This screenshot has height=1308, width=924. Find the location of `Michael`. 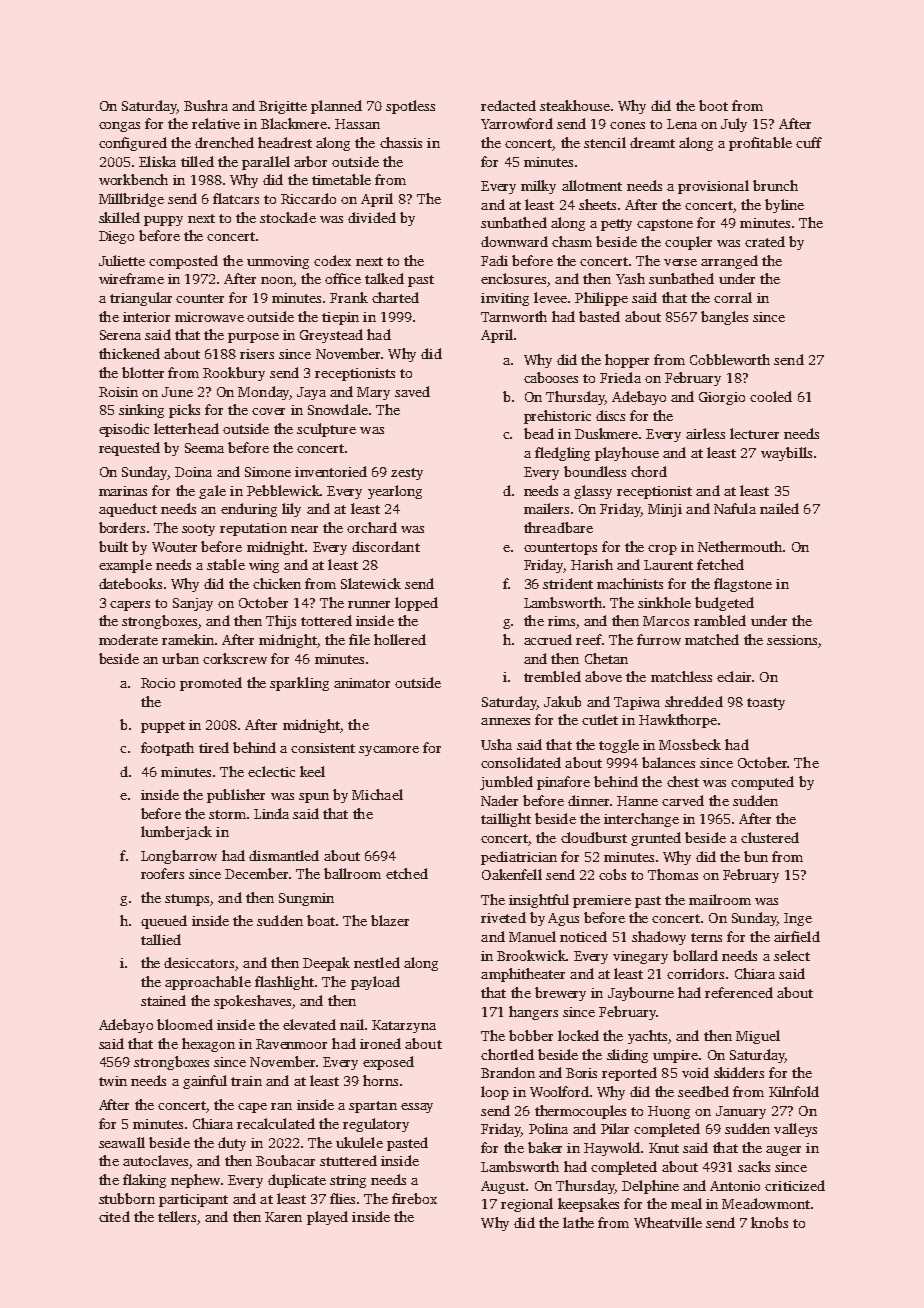

Michael is located at coordinates (377, 794).
